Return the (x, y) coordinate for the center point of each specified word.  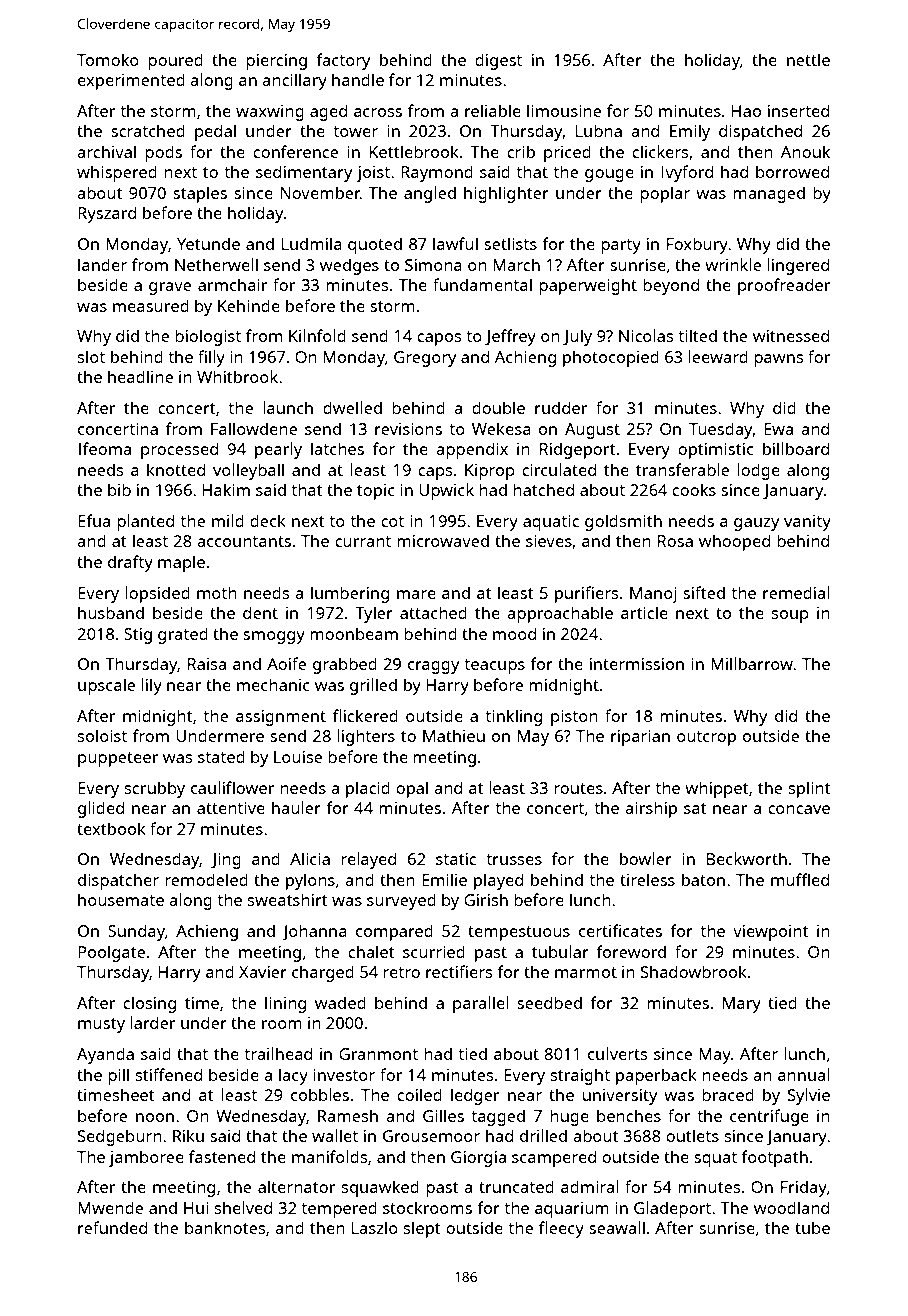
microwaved (443, 540)
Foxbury (697, 245)
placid (368, 789)
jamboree (146, 1158)
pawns (778, 360)
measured (151, 305)
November (320, 192)
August (592, 431)
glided (101, 809)
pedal (215, 132)
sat (695, 808)
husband (111, 612)
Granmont (378, 1054)
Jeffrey (510, 337)
